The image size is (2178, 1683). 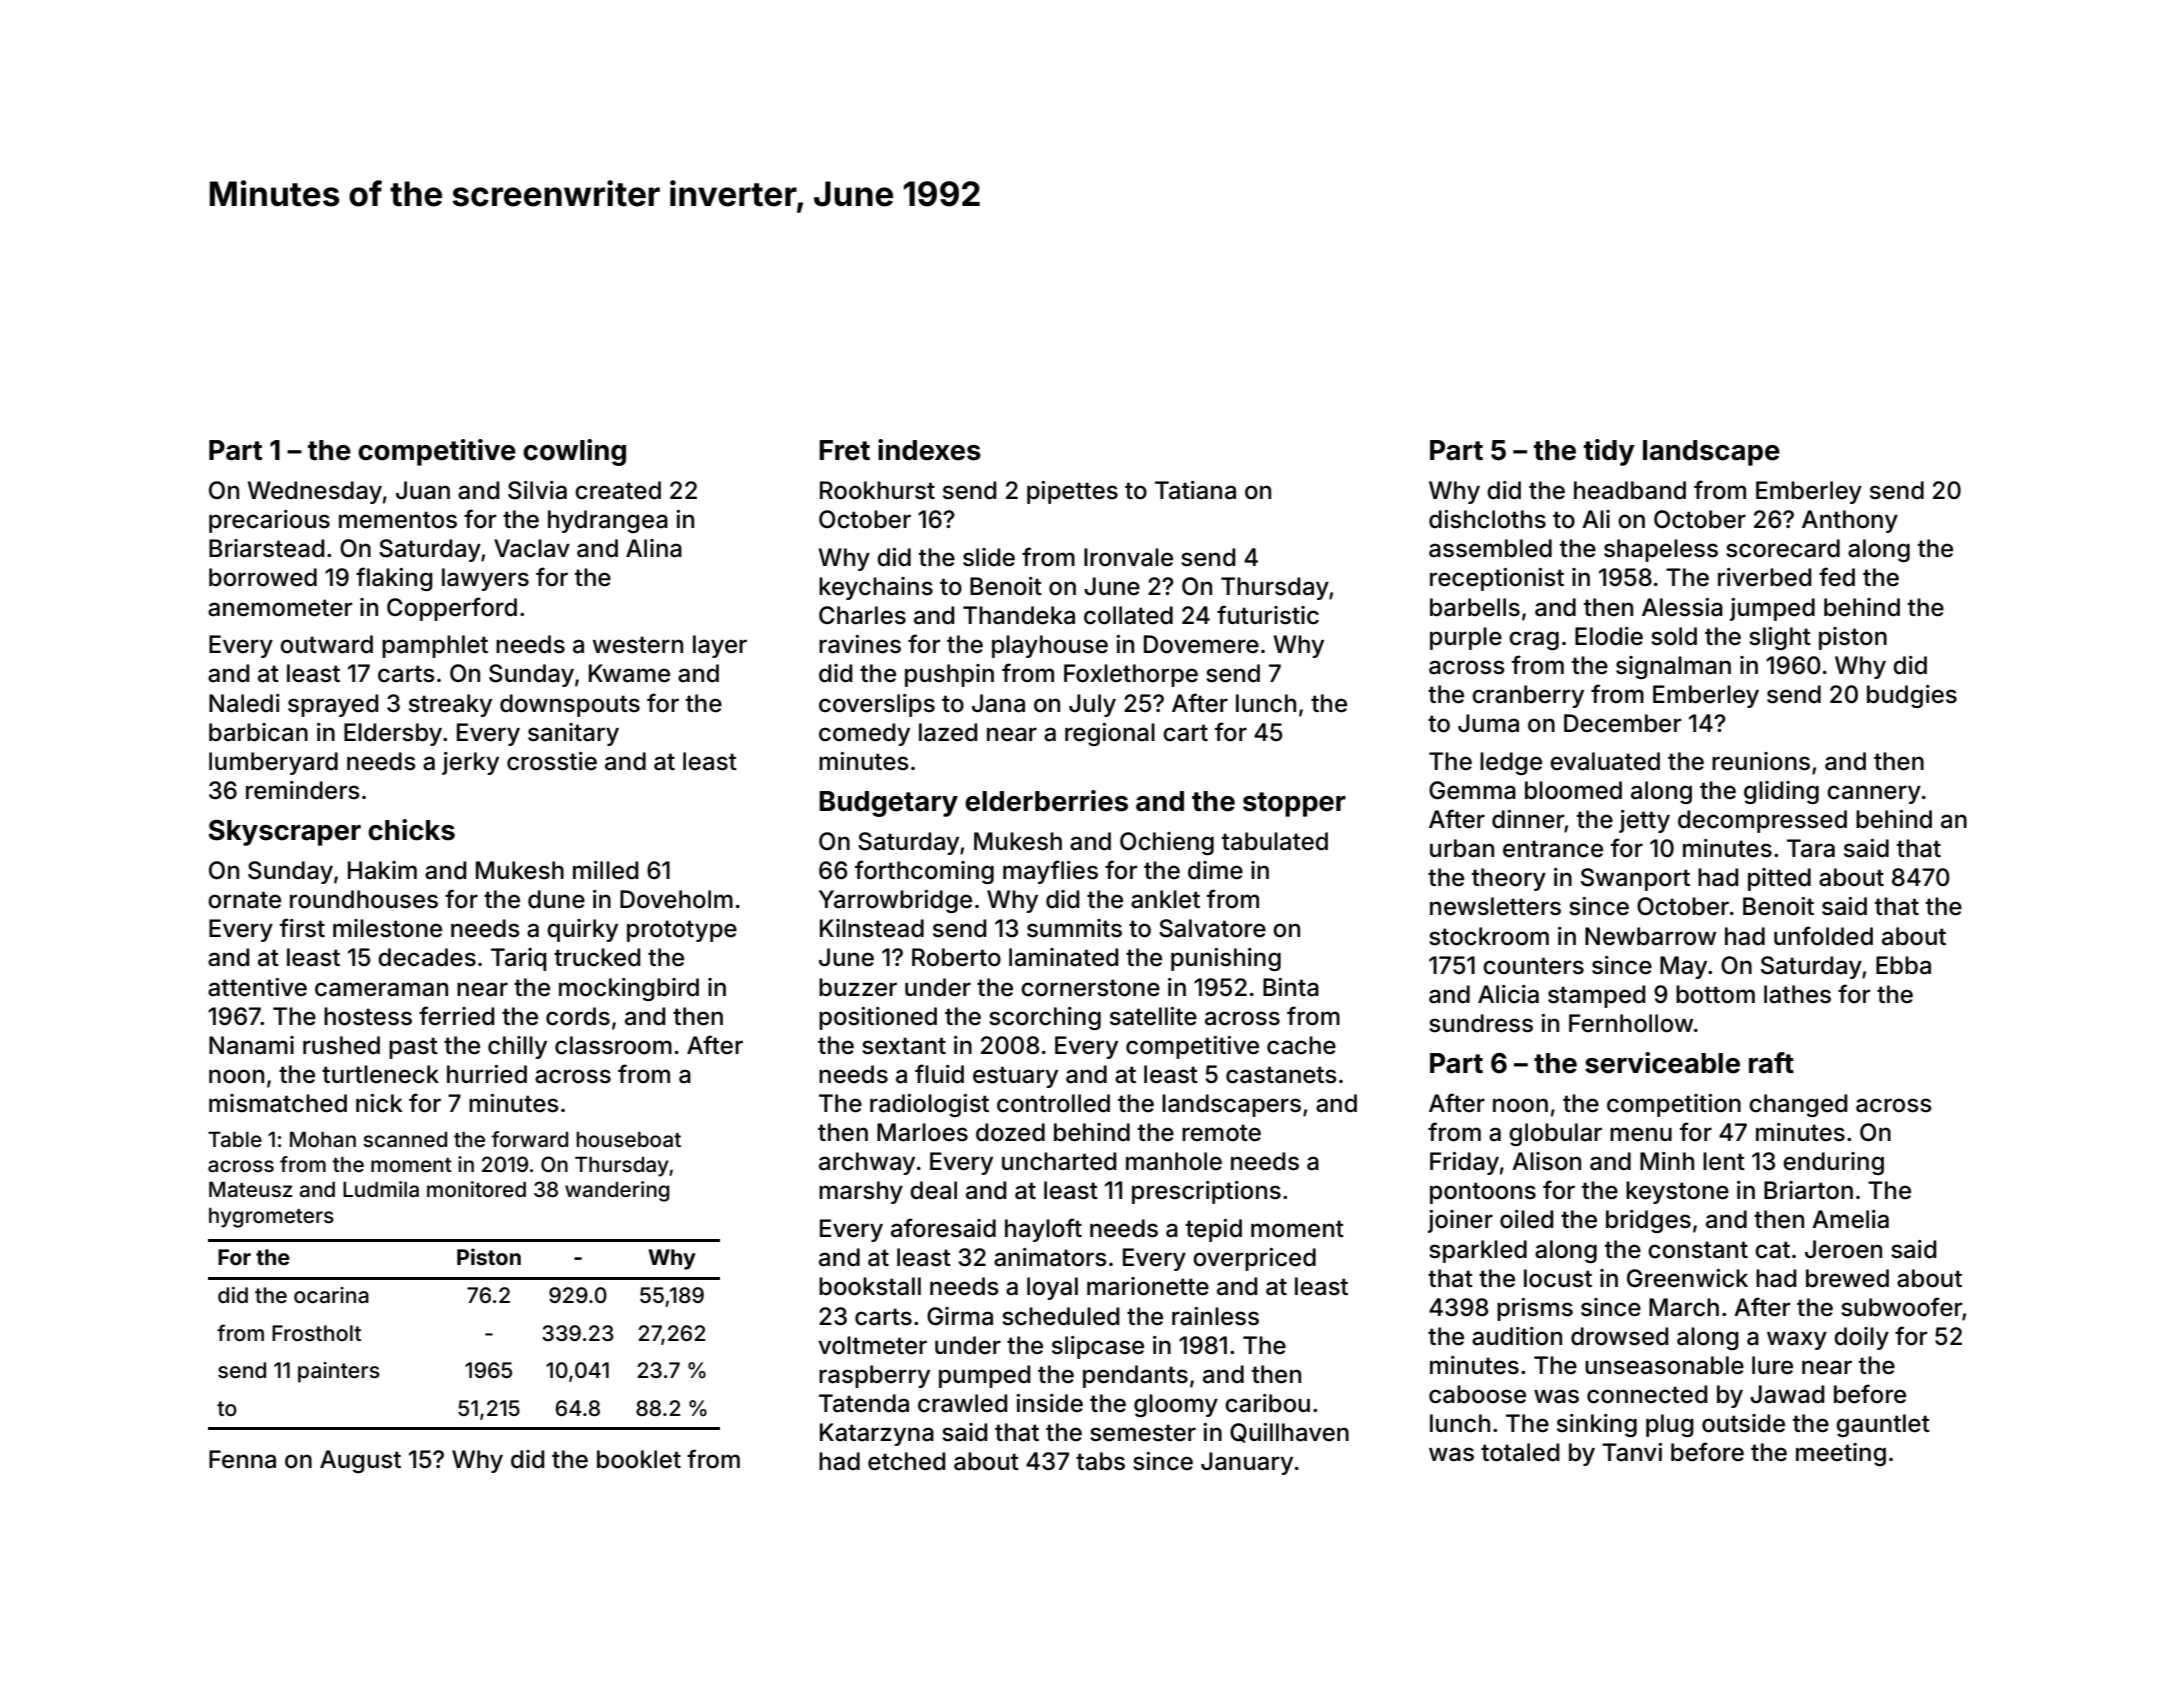 I want to click on ferried, so click(x=456, y=1016).
